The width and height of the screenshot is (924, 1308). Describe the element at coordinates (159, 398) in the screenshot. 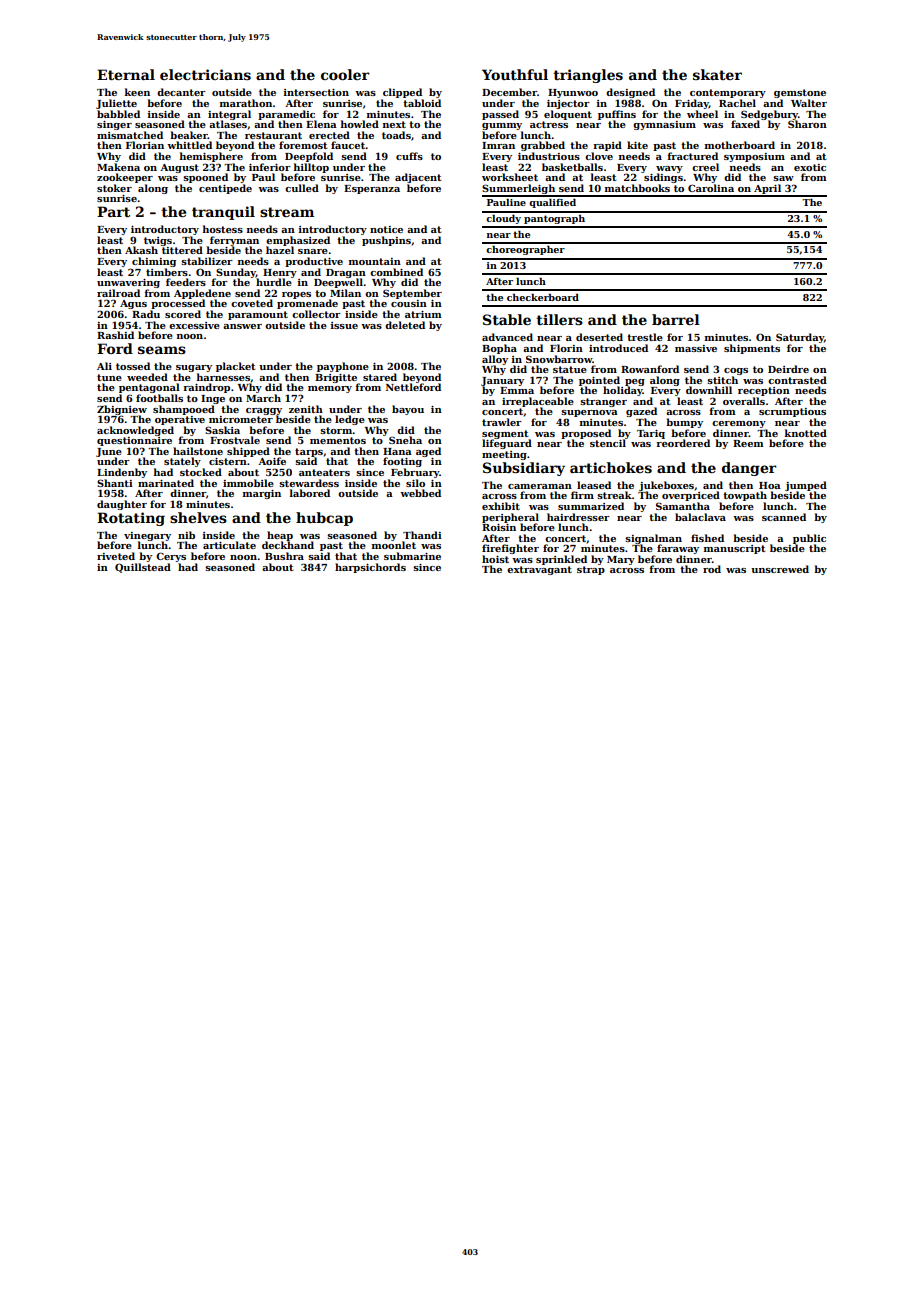

I see `footballs` at that location.
